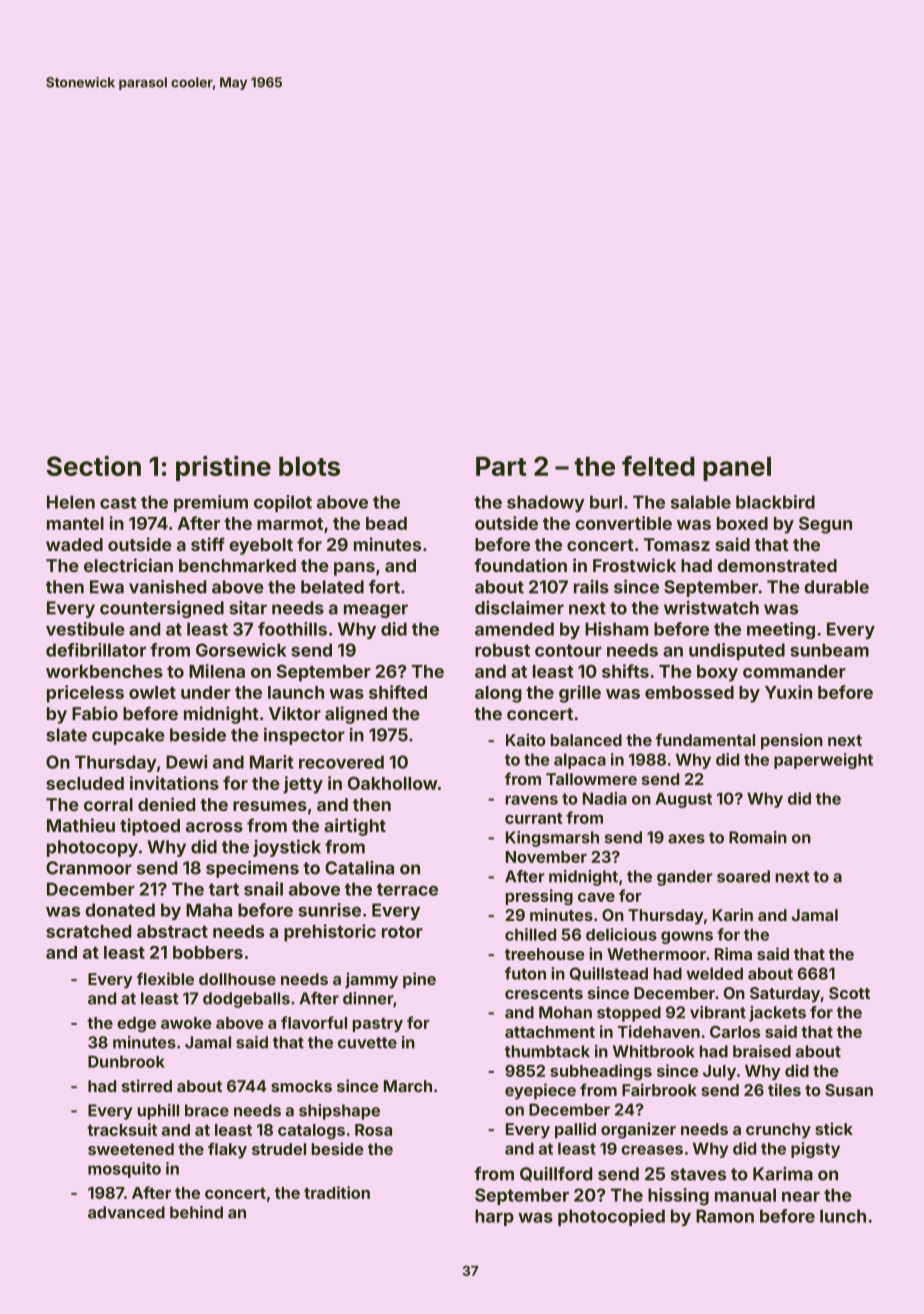  What do you see at coordinates (88, 931) in the document?
I see `scratched` at bounding box center [88, 931].
